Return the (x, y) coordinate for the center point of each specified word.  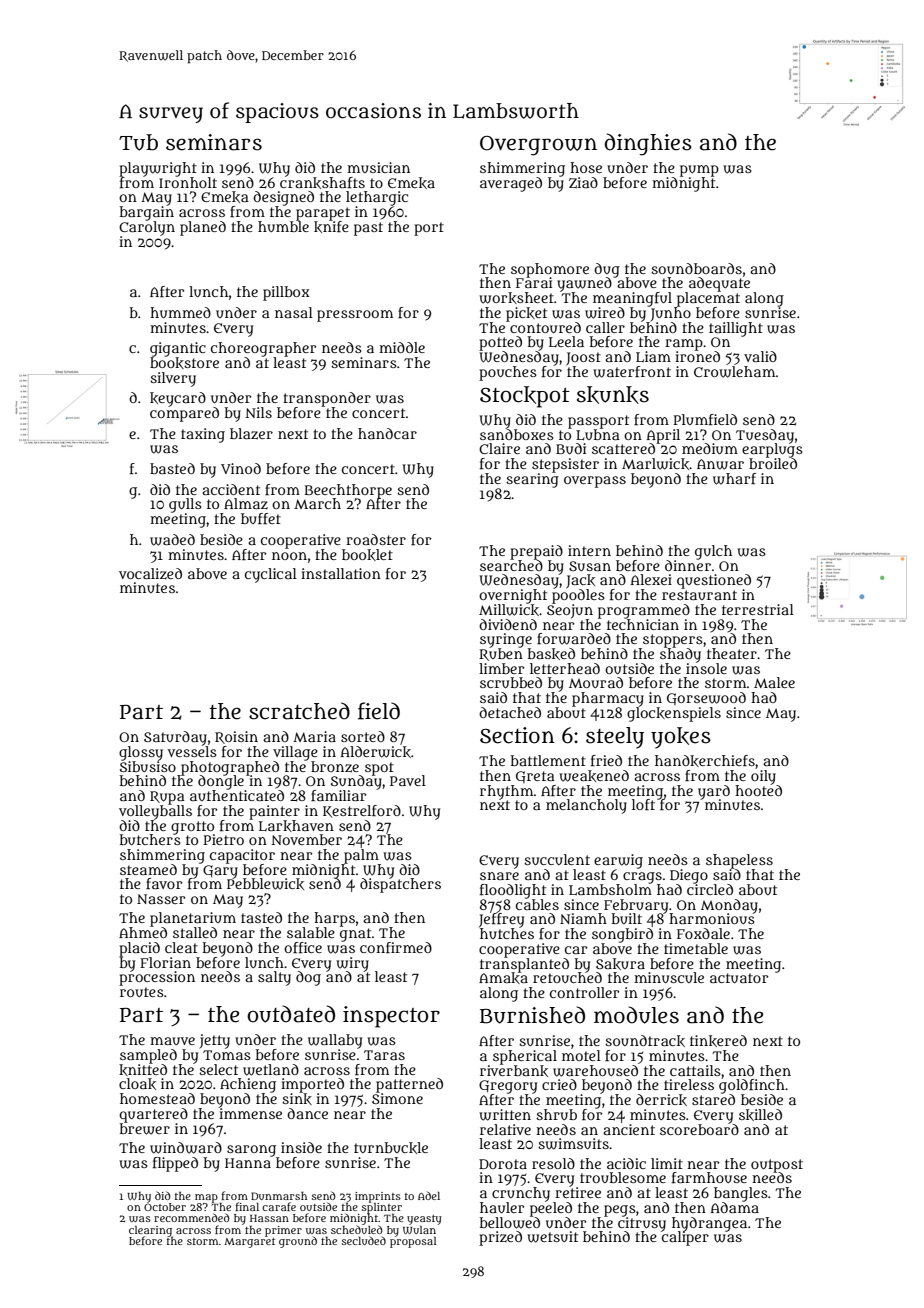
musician (378, 167)
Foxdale (703, 933)
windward (186, 1148)
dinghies (648, 144)
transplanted (524, 964)
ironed (697, 356)
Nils (259, 412)
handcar (387, 433)
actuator (739, 978)
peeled (551, 1209)
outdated (291, 1014)
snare (499, 876)
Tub (138, 142)
